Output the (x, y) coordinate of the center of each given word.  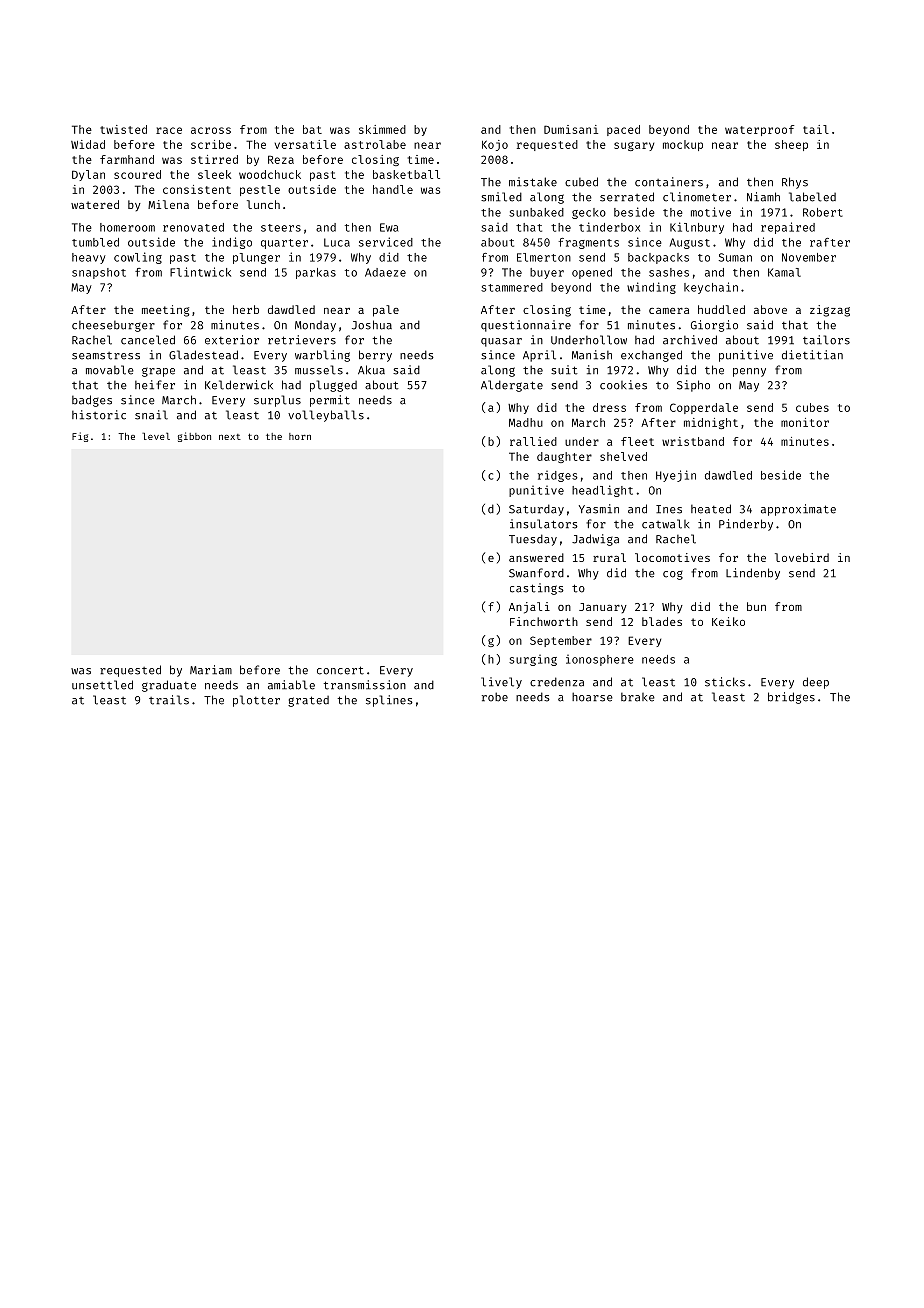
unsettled (102, 685)
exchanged (651, 356)
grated (308, 701)
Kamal (784, 272)
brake (638, 697)
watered (95, 204)
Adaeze (385, 272)
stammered (512, 287)
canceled (148, 340)
